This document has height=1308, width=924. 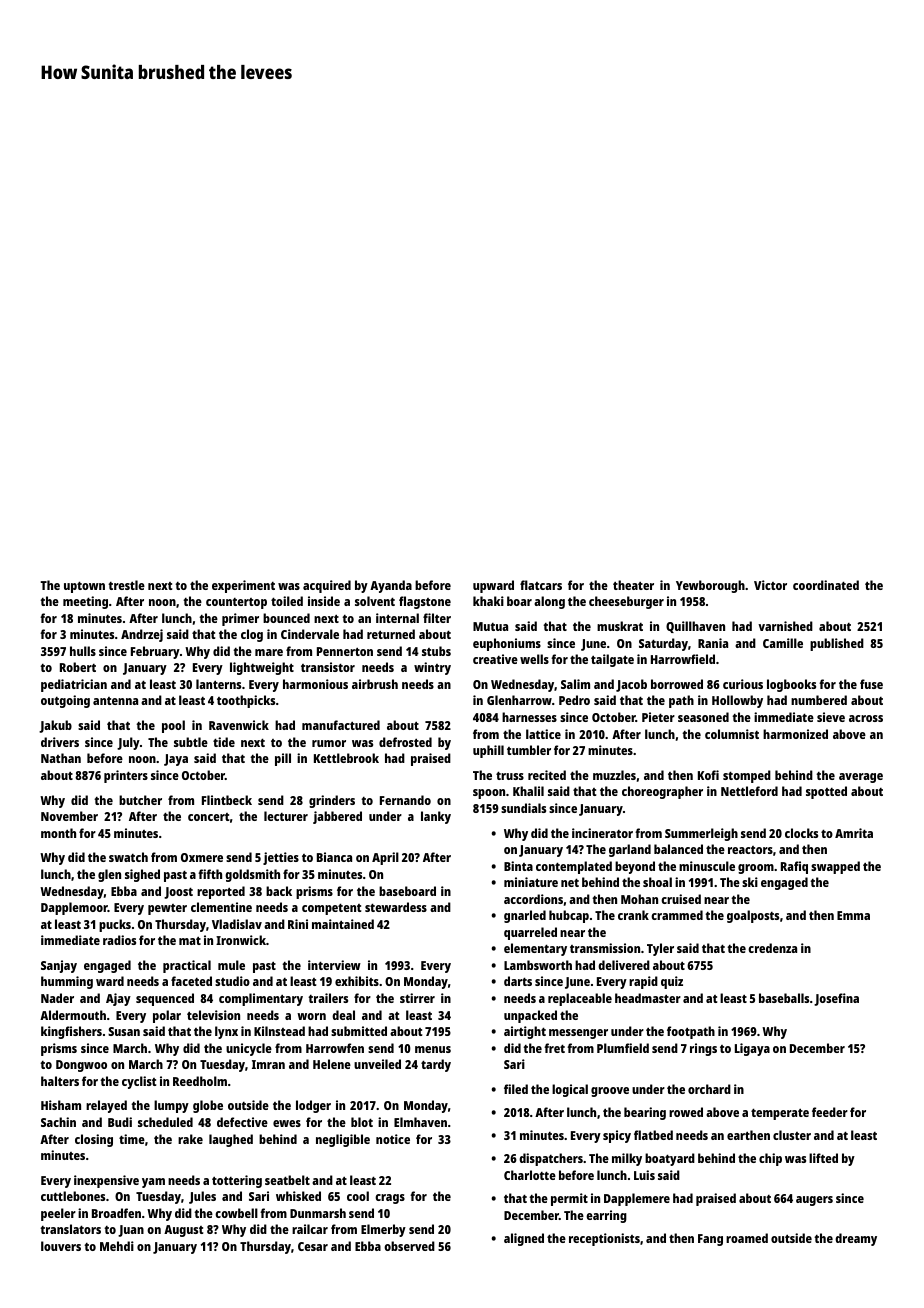 I want to click on Yewborough, so click(x=710, y=586).
